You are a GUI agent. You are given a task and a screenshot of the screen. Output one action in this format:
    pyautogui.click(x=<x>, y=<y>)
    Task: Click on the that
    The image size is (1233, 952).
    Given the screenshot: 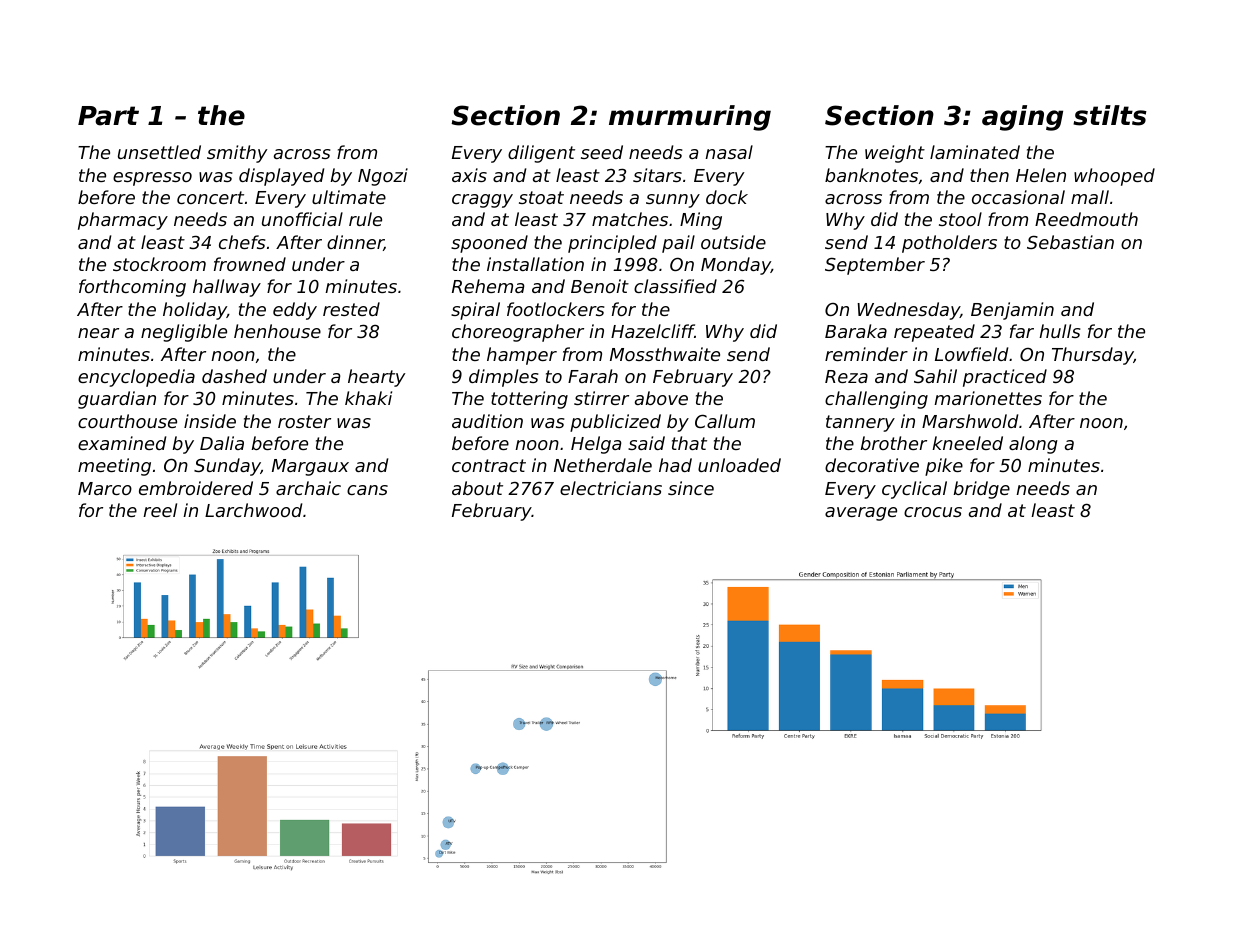 What is the action you would take?
    pyautogui.click(x=689, y=443)
